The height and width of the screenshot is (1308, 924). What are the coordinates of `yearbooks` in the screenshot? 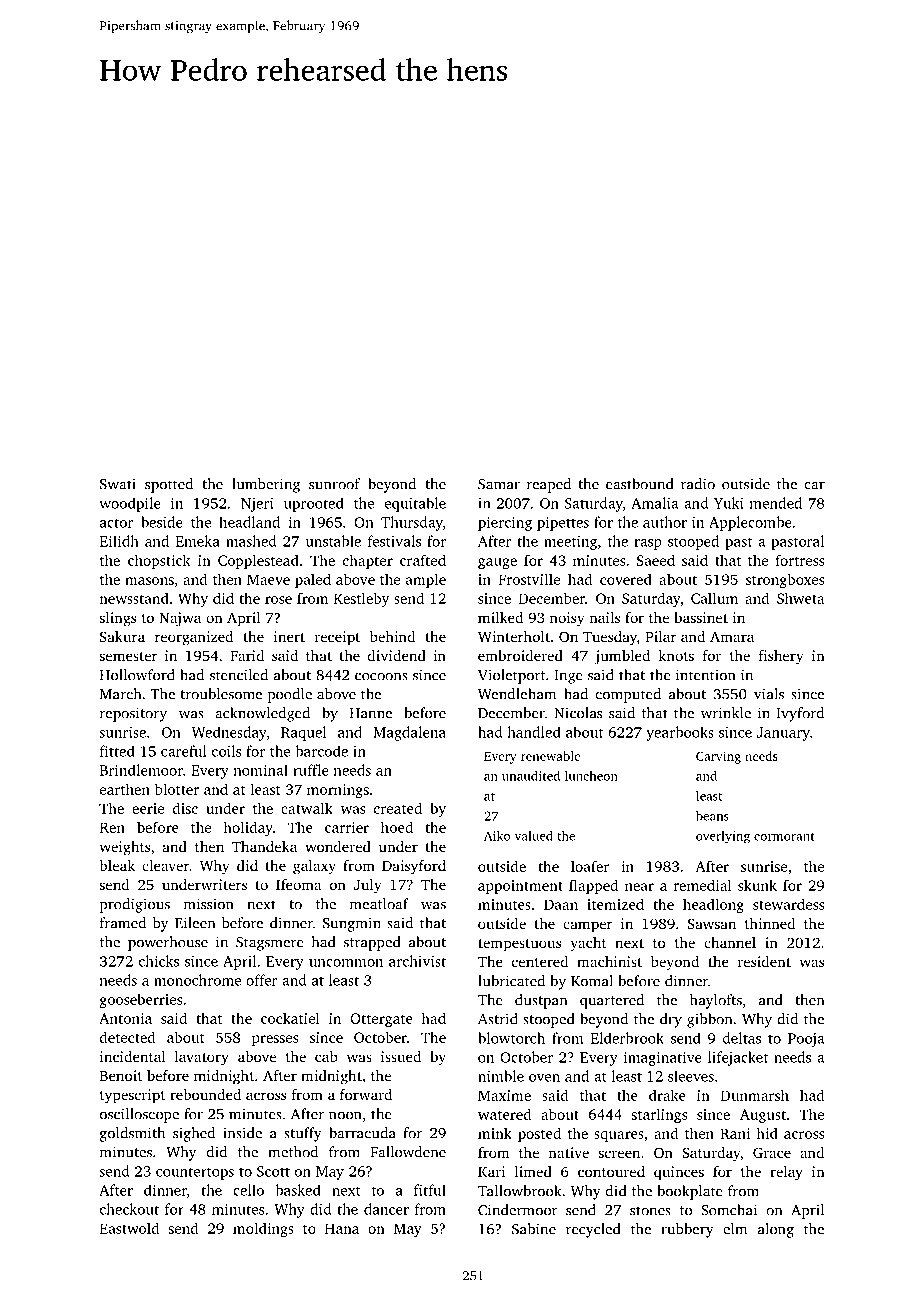 It's located at (680, 733).
